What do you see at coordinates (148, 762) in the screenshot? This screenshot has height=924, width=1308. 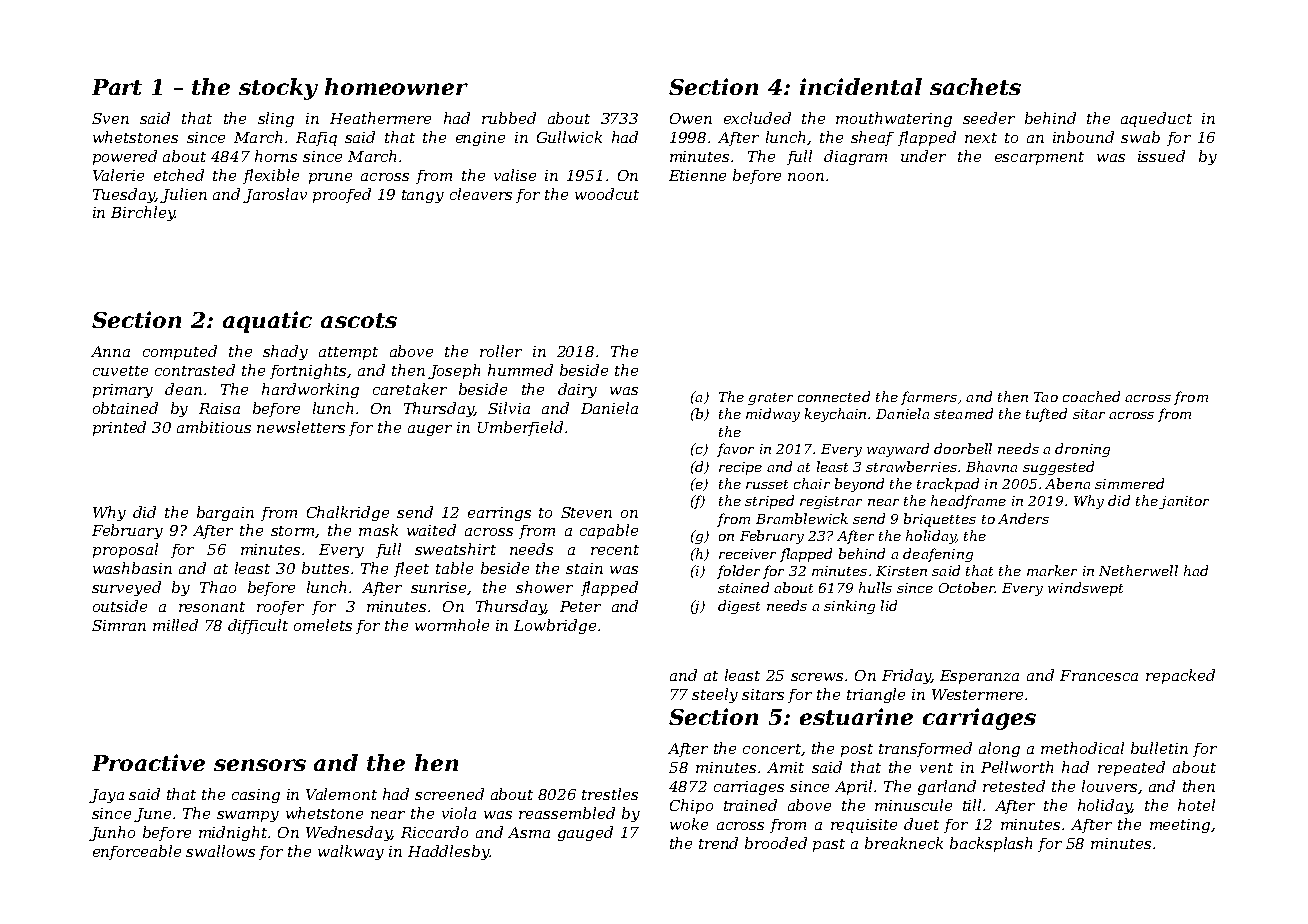 I see `Proactive` at bounding box center [148, 762].
